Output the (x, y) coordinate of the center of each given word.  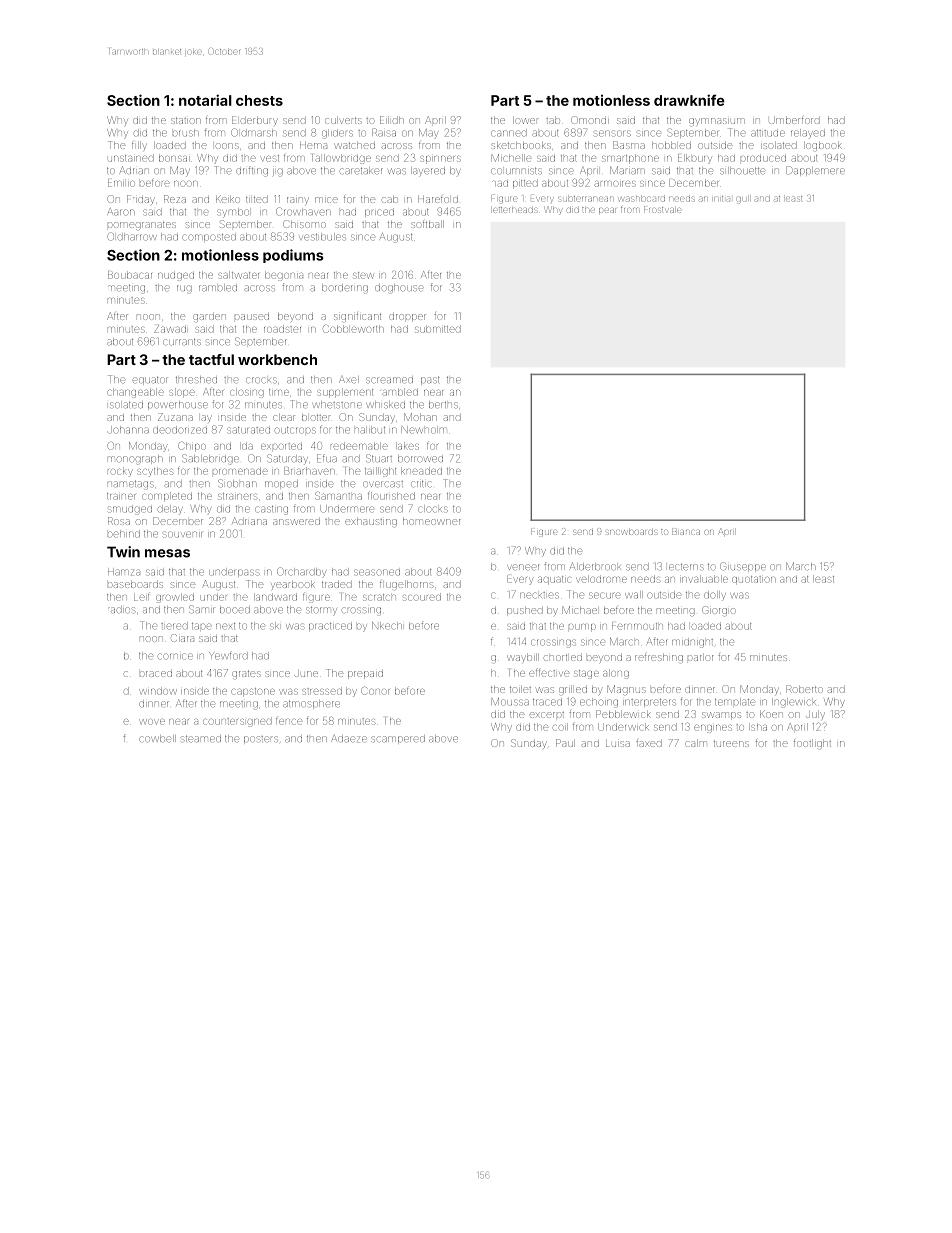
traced (547, 702)
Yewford (228, 655)
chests (259, 100)
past (430, 380)
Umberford (794, 120)
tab (553, 120)
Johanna (129, 430)
